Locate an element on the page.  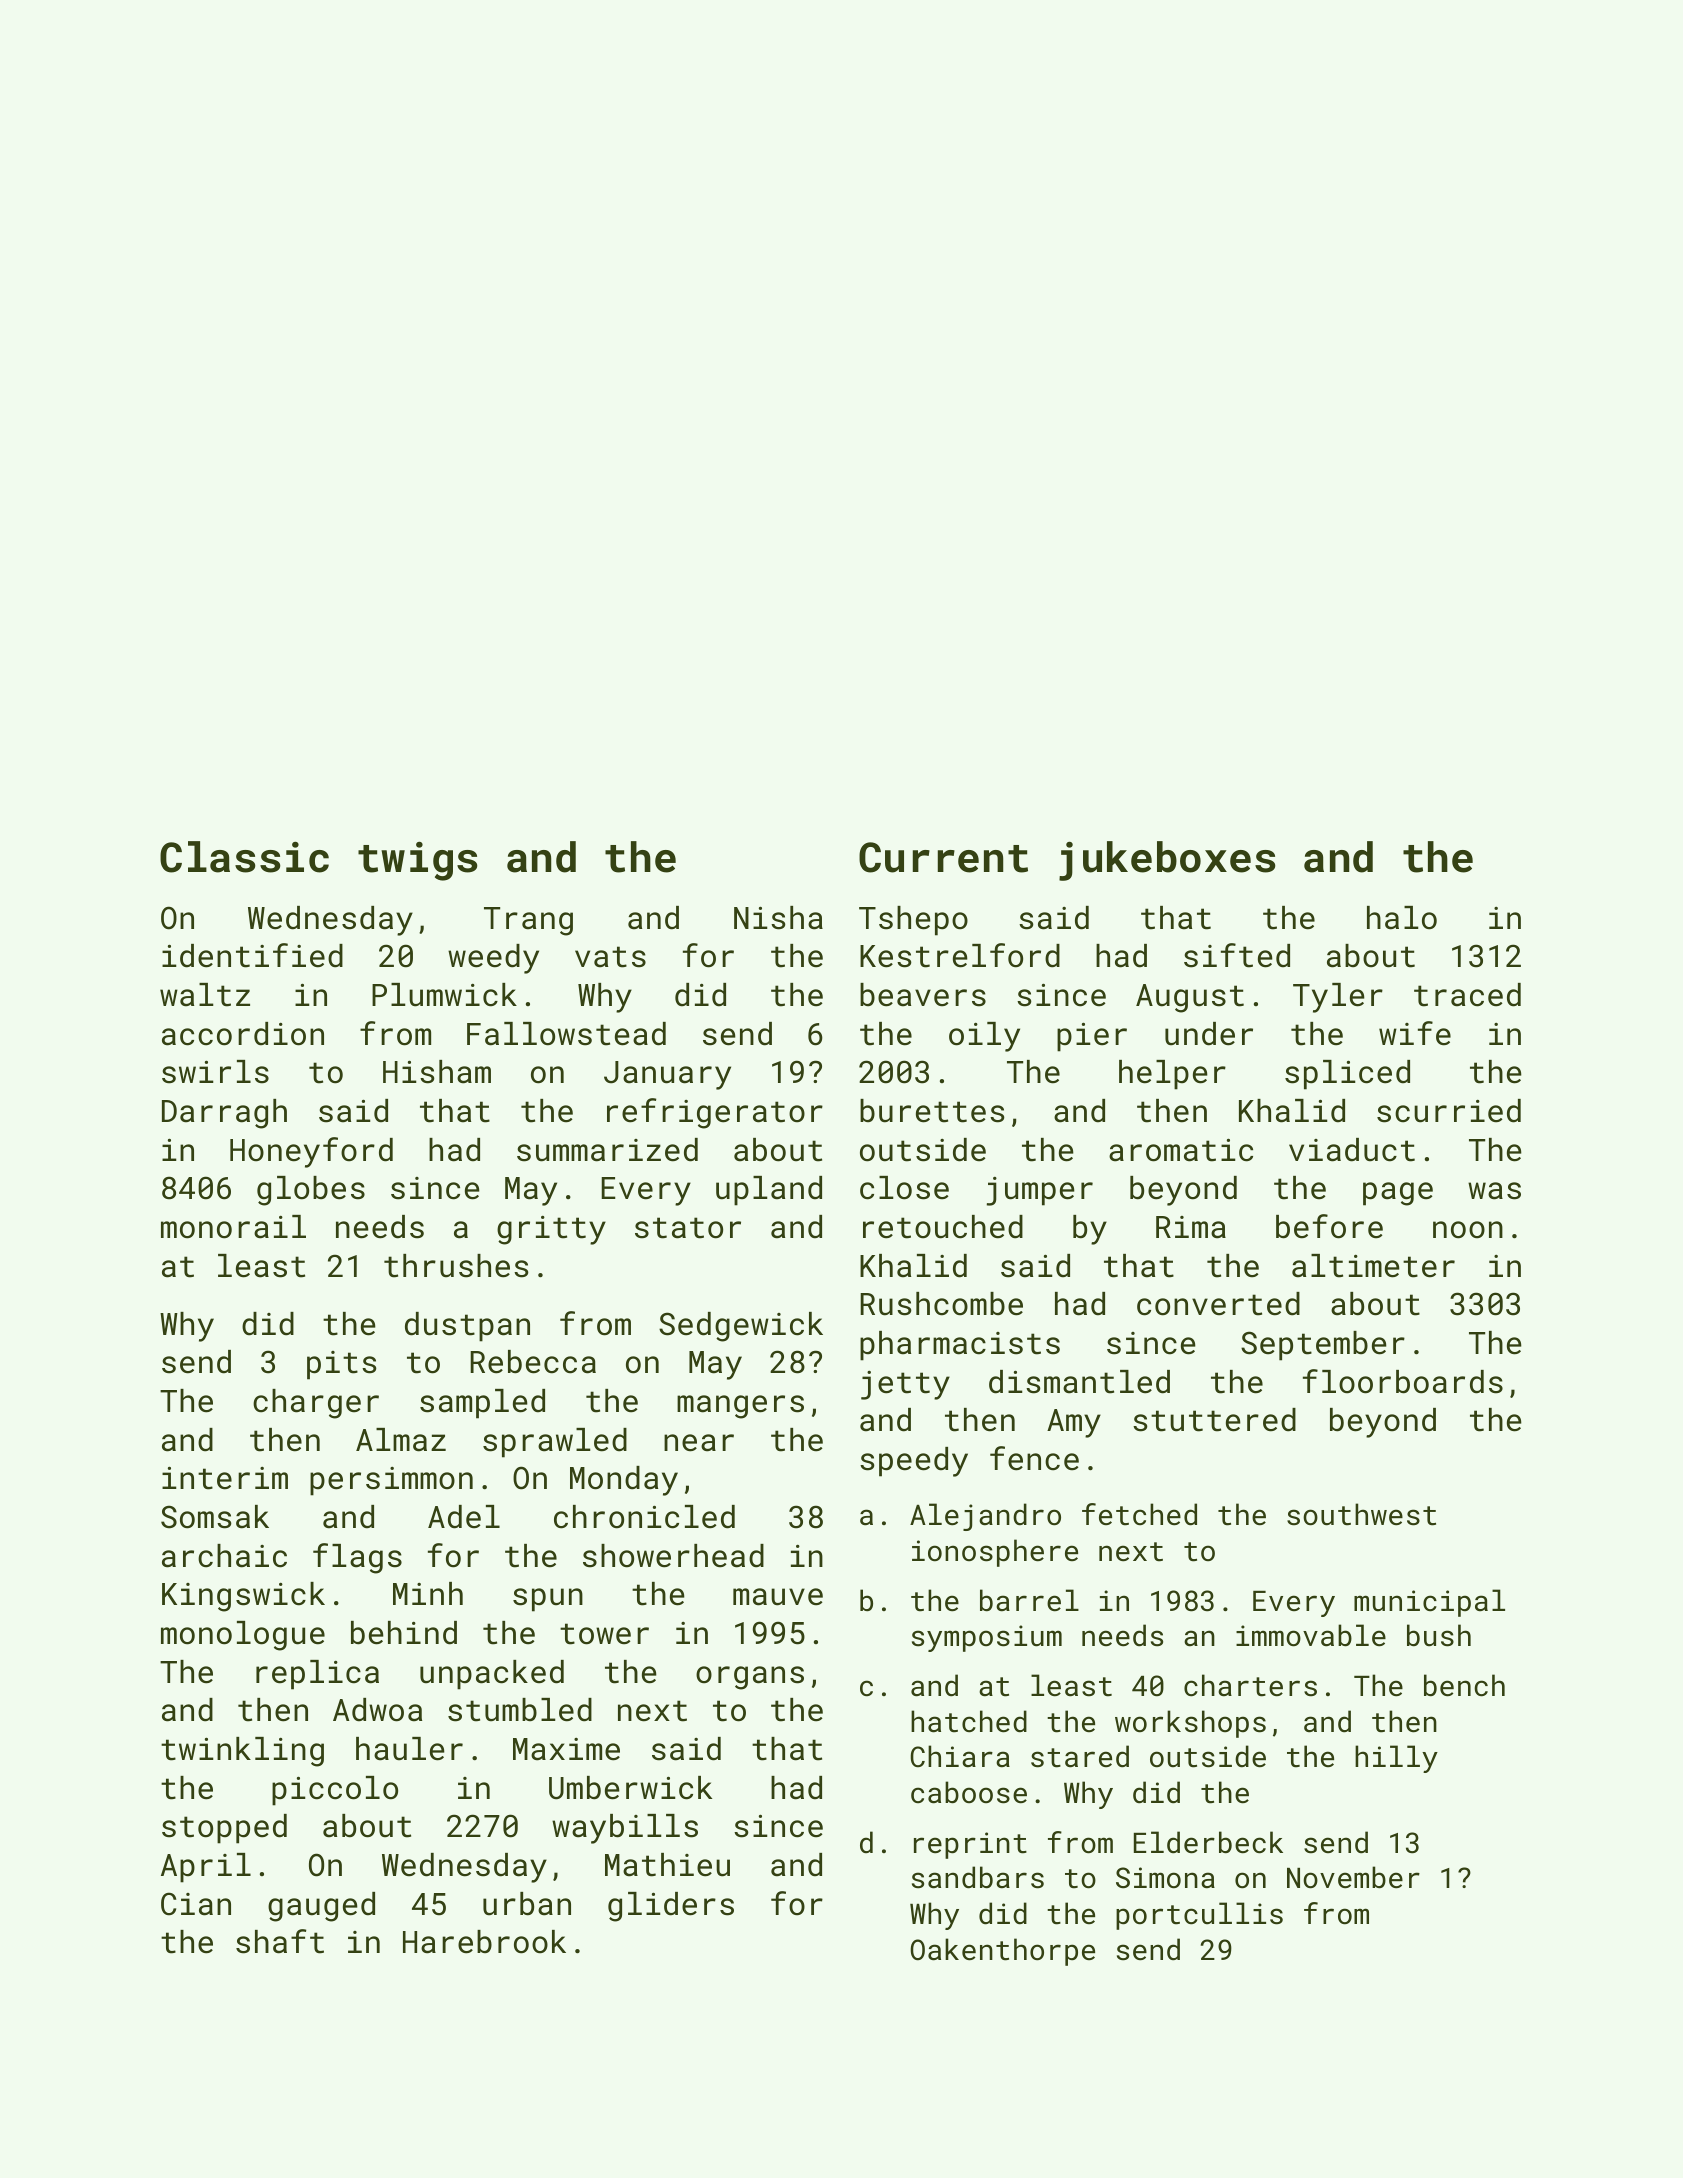
Current is located at coordinates (943, 857).
